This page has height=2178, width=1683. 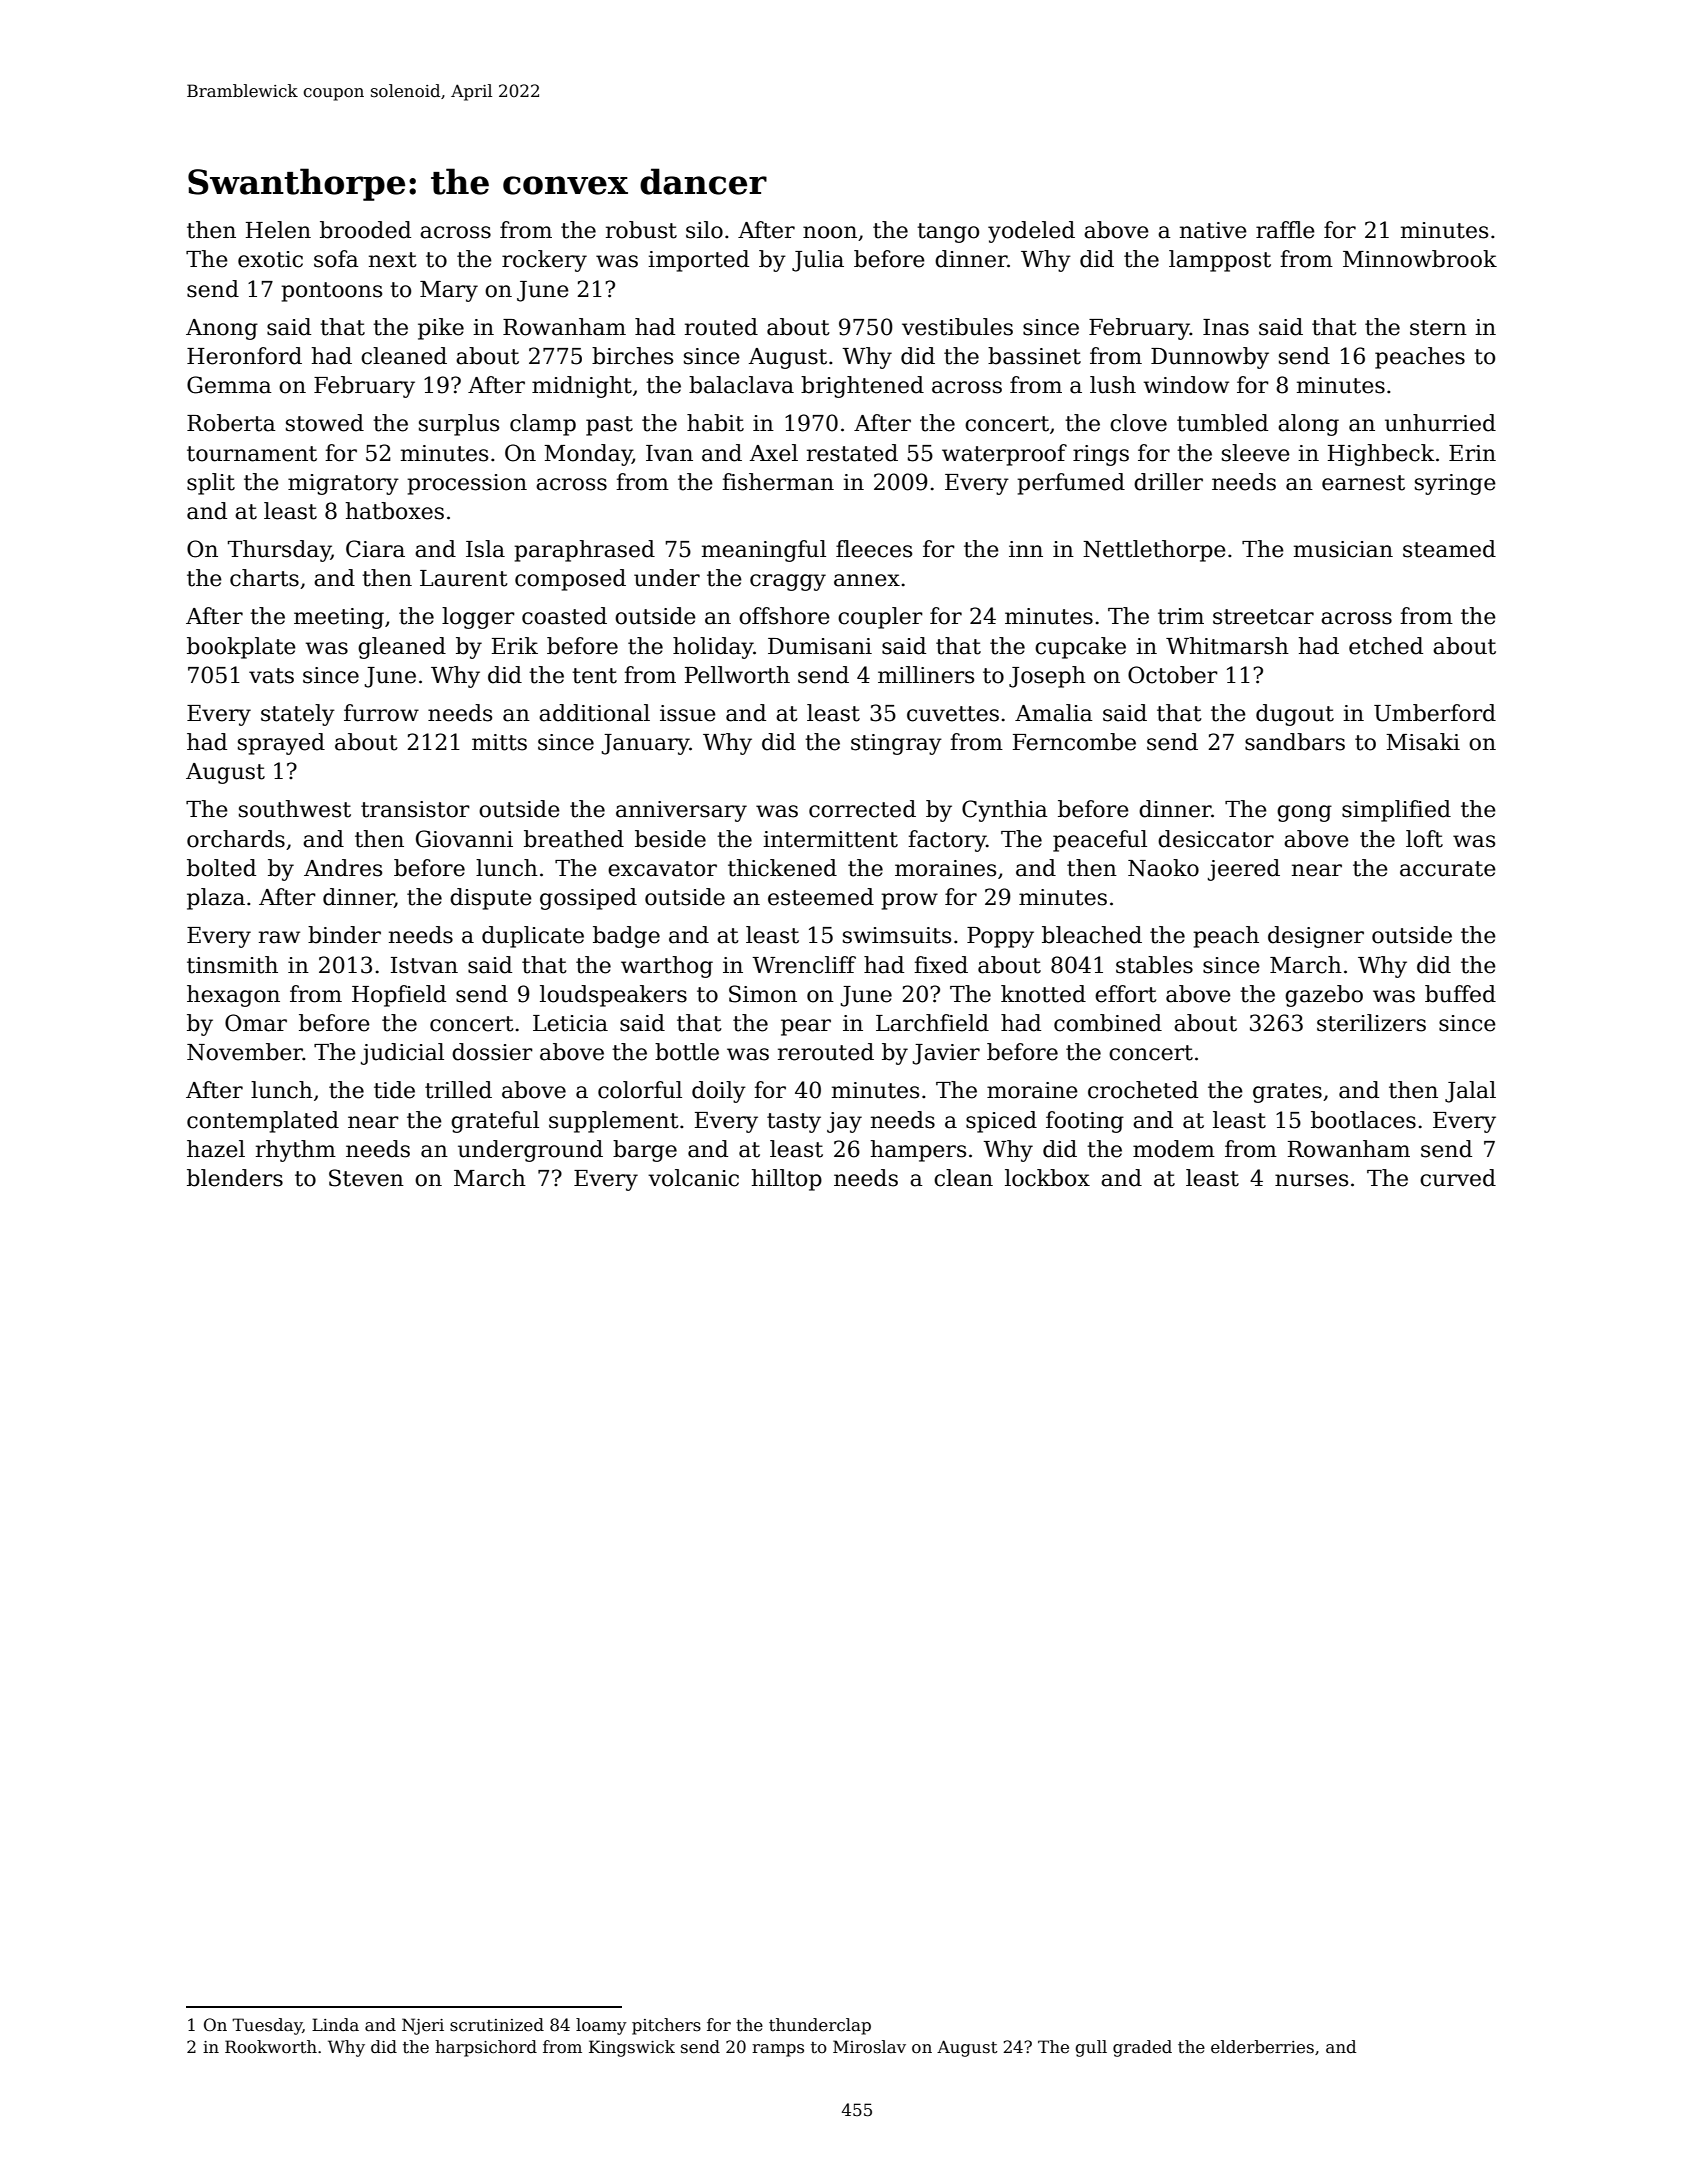 I want to click on hilltop, so click(x=787, y=1180).
